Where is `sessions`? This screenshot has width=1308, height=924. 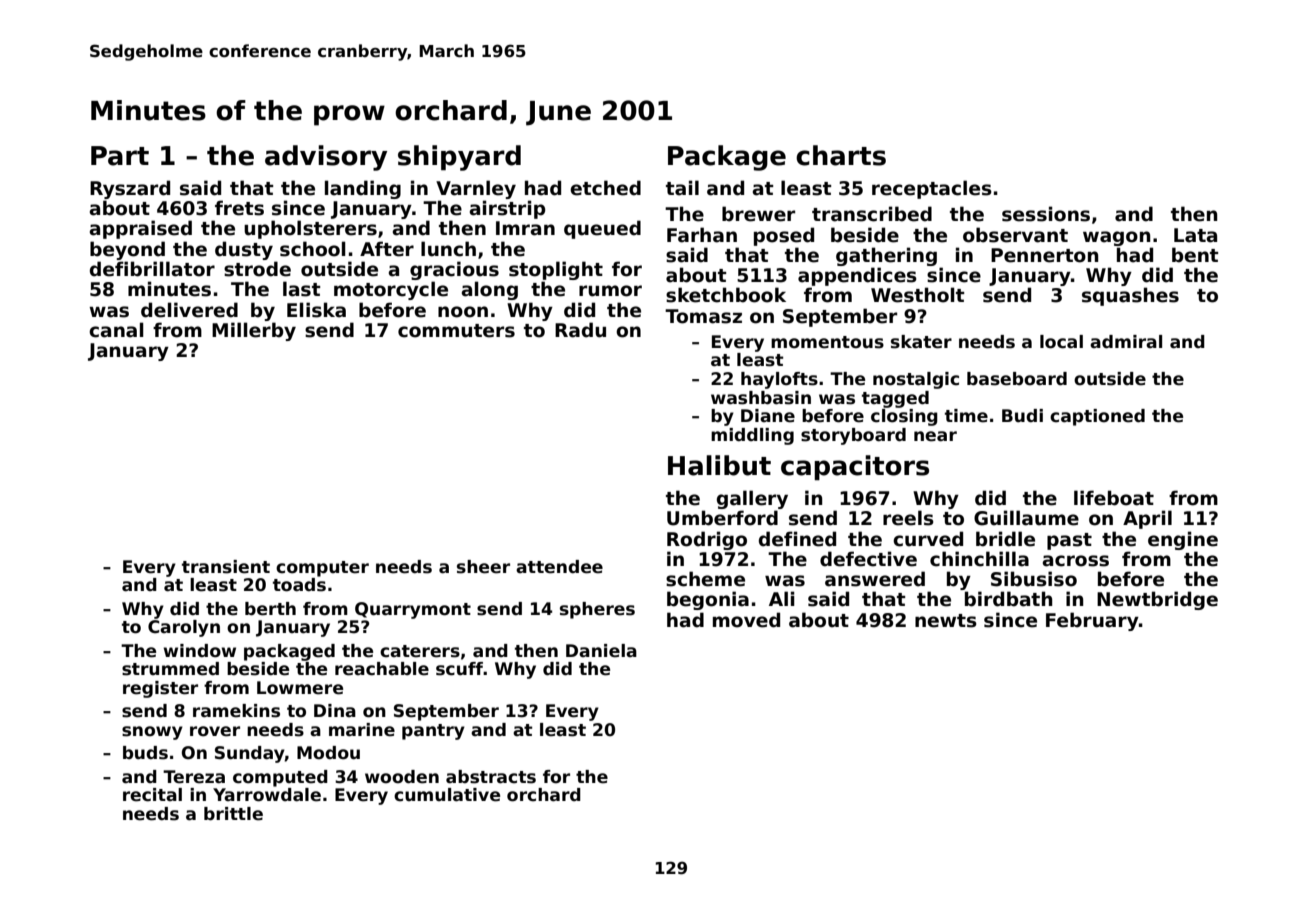 sessions is located at coordinates (1046, 214).
